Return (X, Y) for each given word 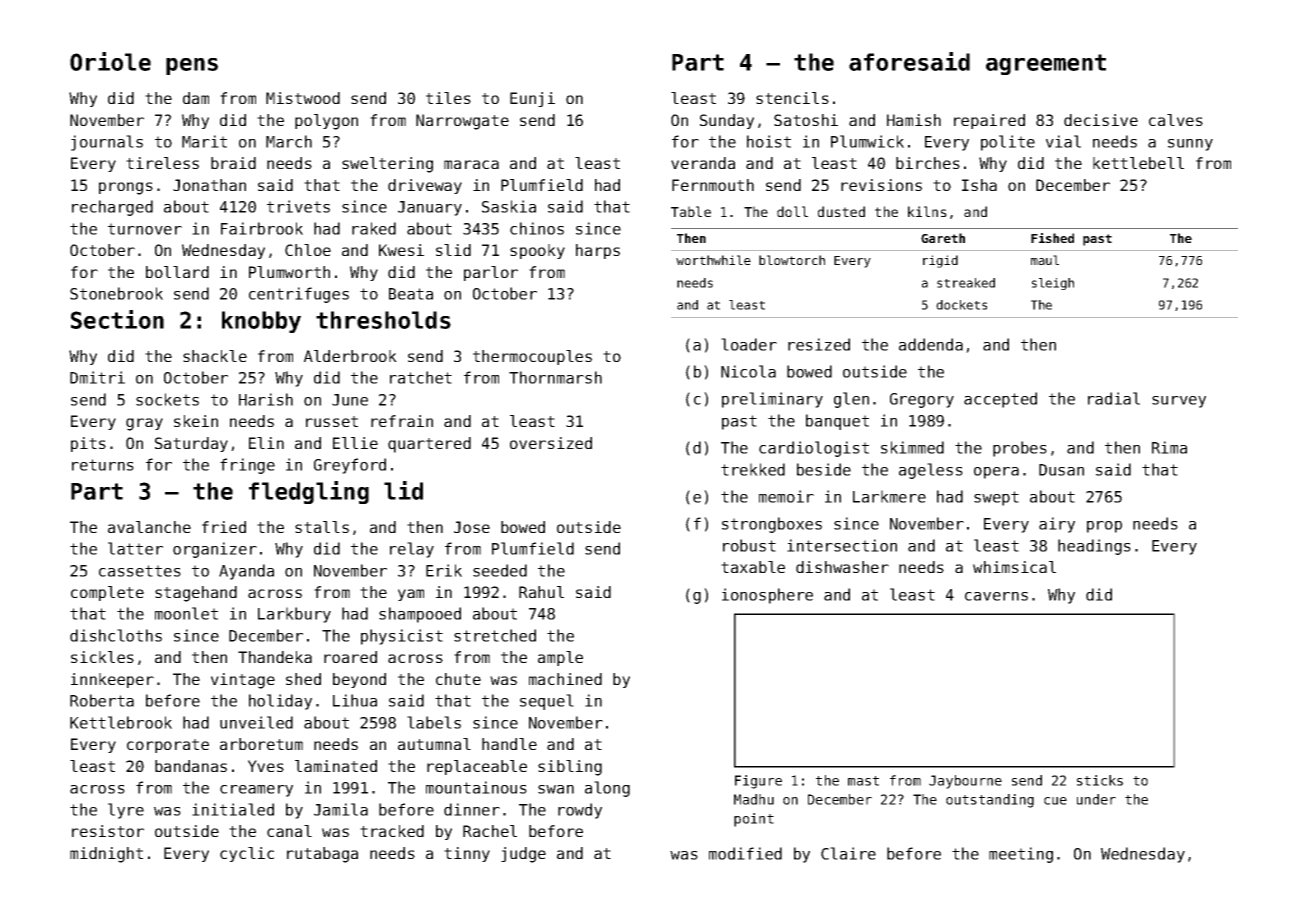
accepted (1000, 400)
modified (745, 853)
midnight (106, 855)
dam (196, 98)
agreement (1046, 64)
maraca (471, 164)
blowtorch (792, 260)
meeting (1021, 855)
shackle (215, 356)
